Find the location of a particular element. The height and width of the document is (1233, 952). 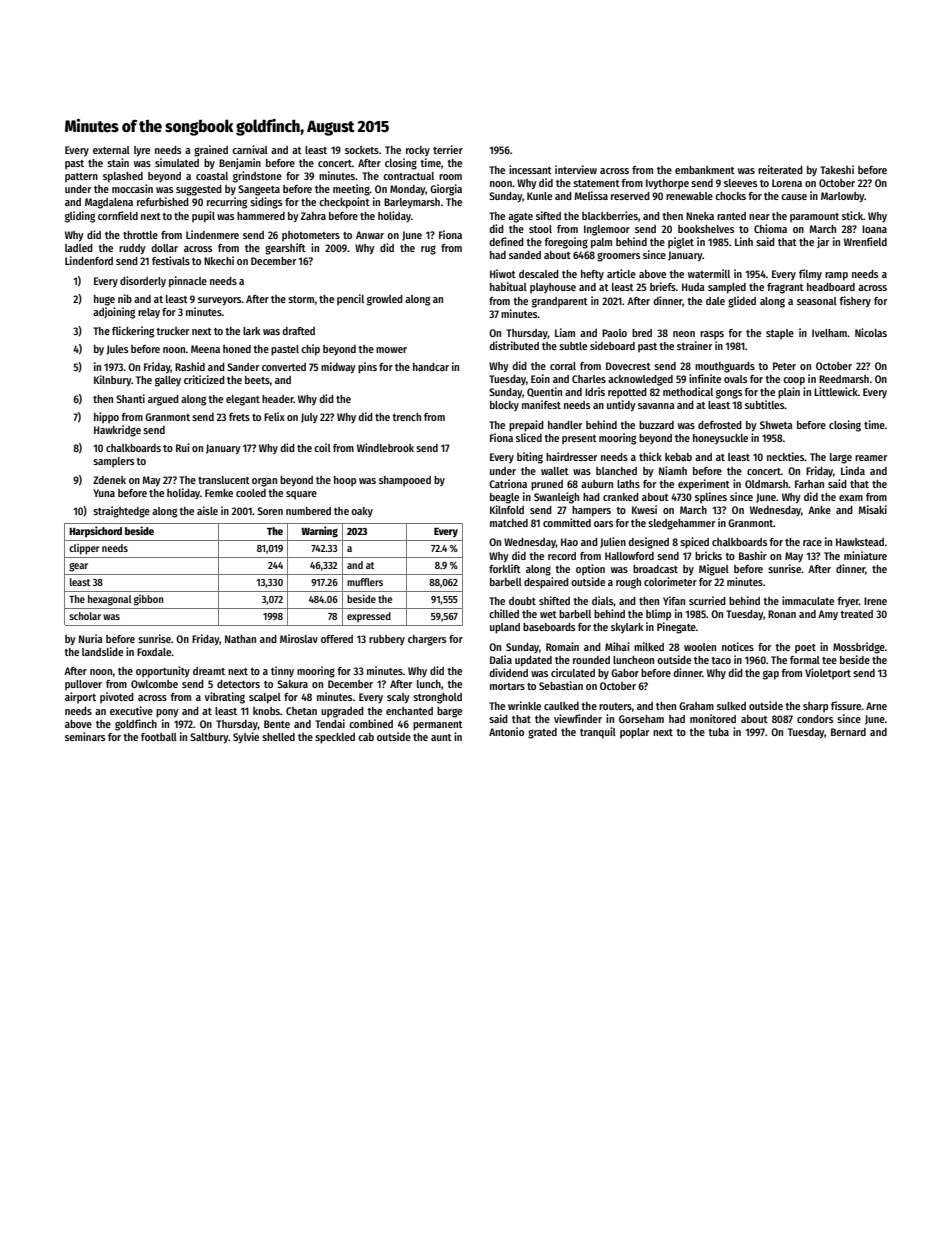

Lorena is located at coordinates (787, 183).
